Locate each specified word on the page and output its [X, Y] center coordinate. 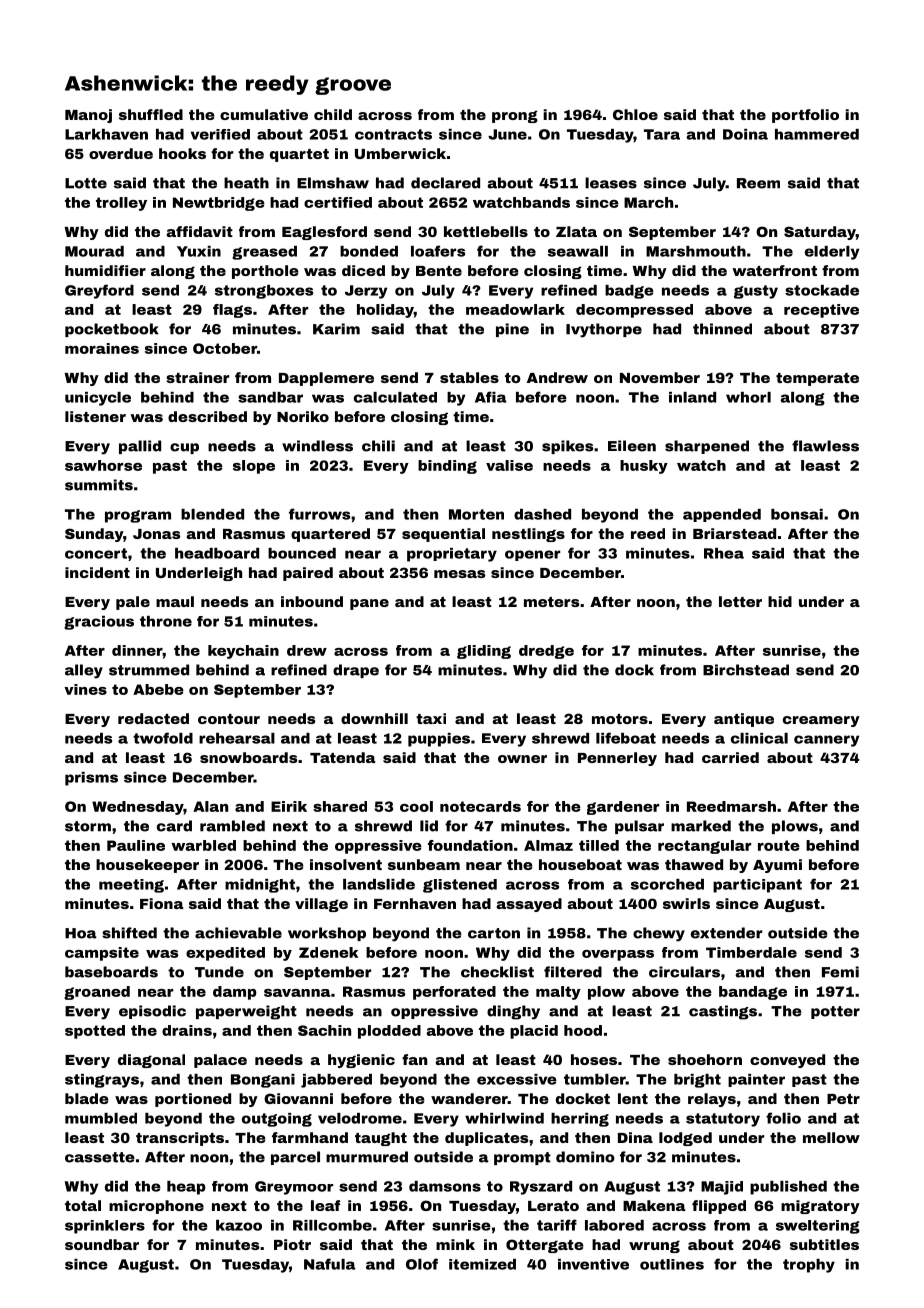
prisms [91, 779]
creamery [821, 721]
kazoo [239, 1225]
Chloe [635, 114]
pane [369, 604]
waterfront [774, 270]
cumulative [264, 114]
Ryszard [541, 1188]
